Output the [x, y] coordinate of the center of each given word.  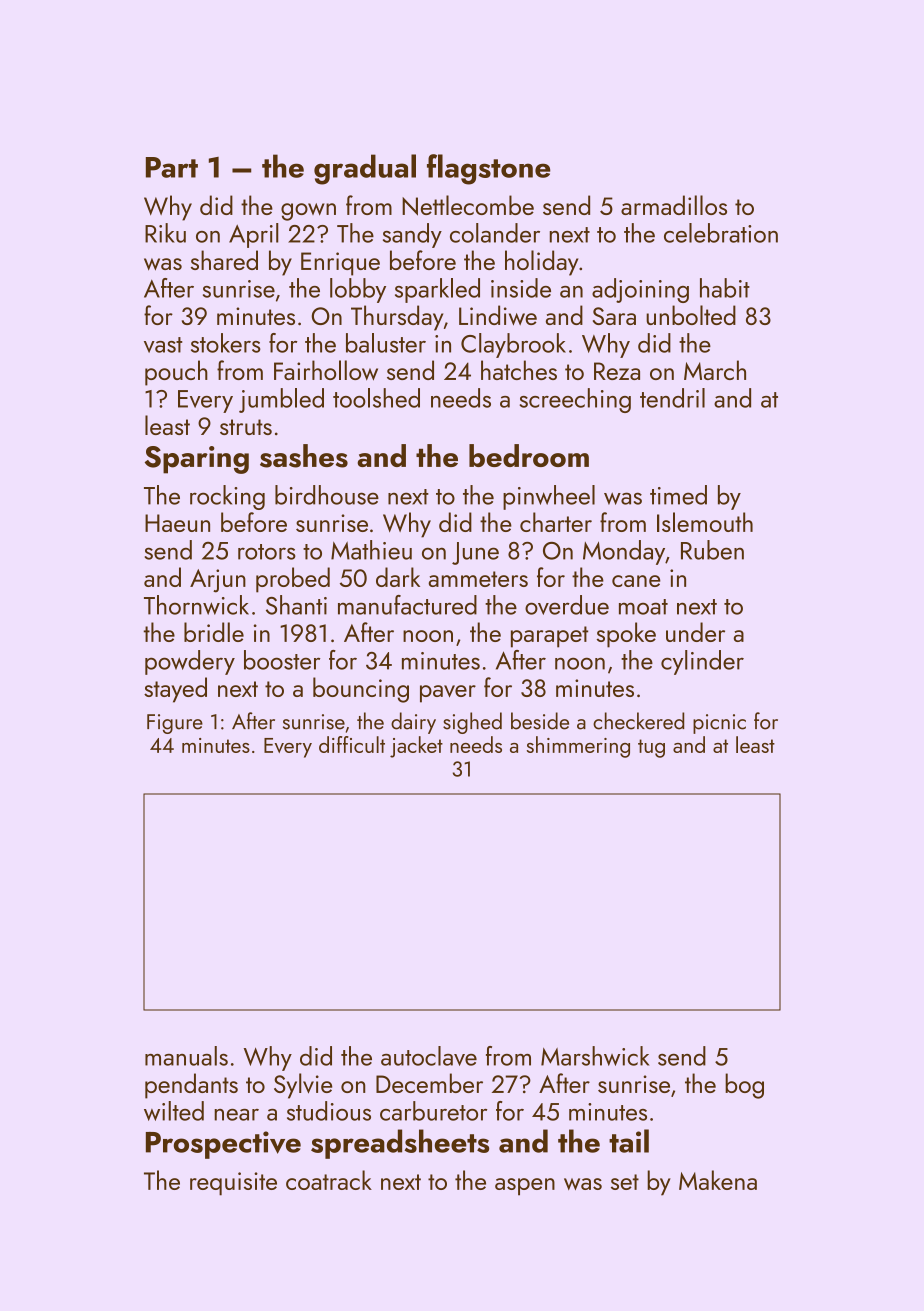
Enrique [340, 264]
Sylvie [303, 1086]
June [475, 553]
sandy [412, 235]
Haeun [177, 523]
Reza [617, 371]
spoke [626, 635]
